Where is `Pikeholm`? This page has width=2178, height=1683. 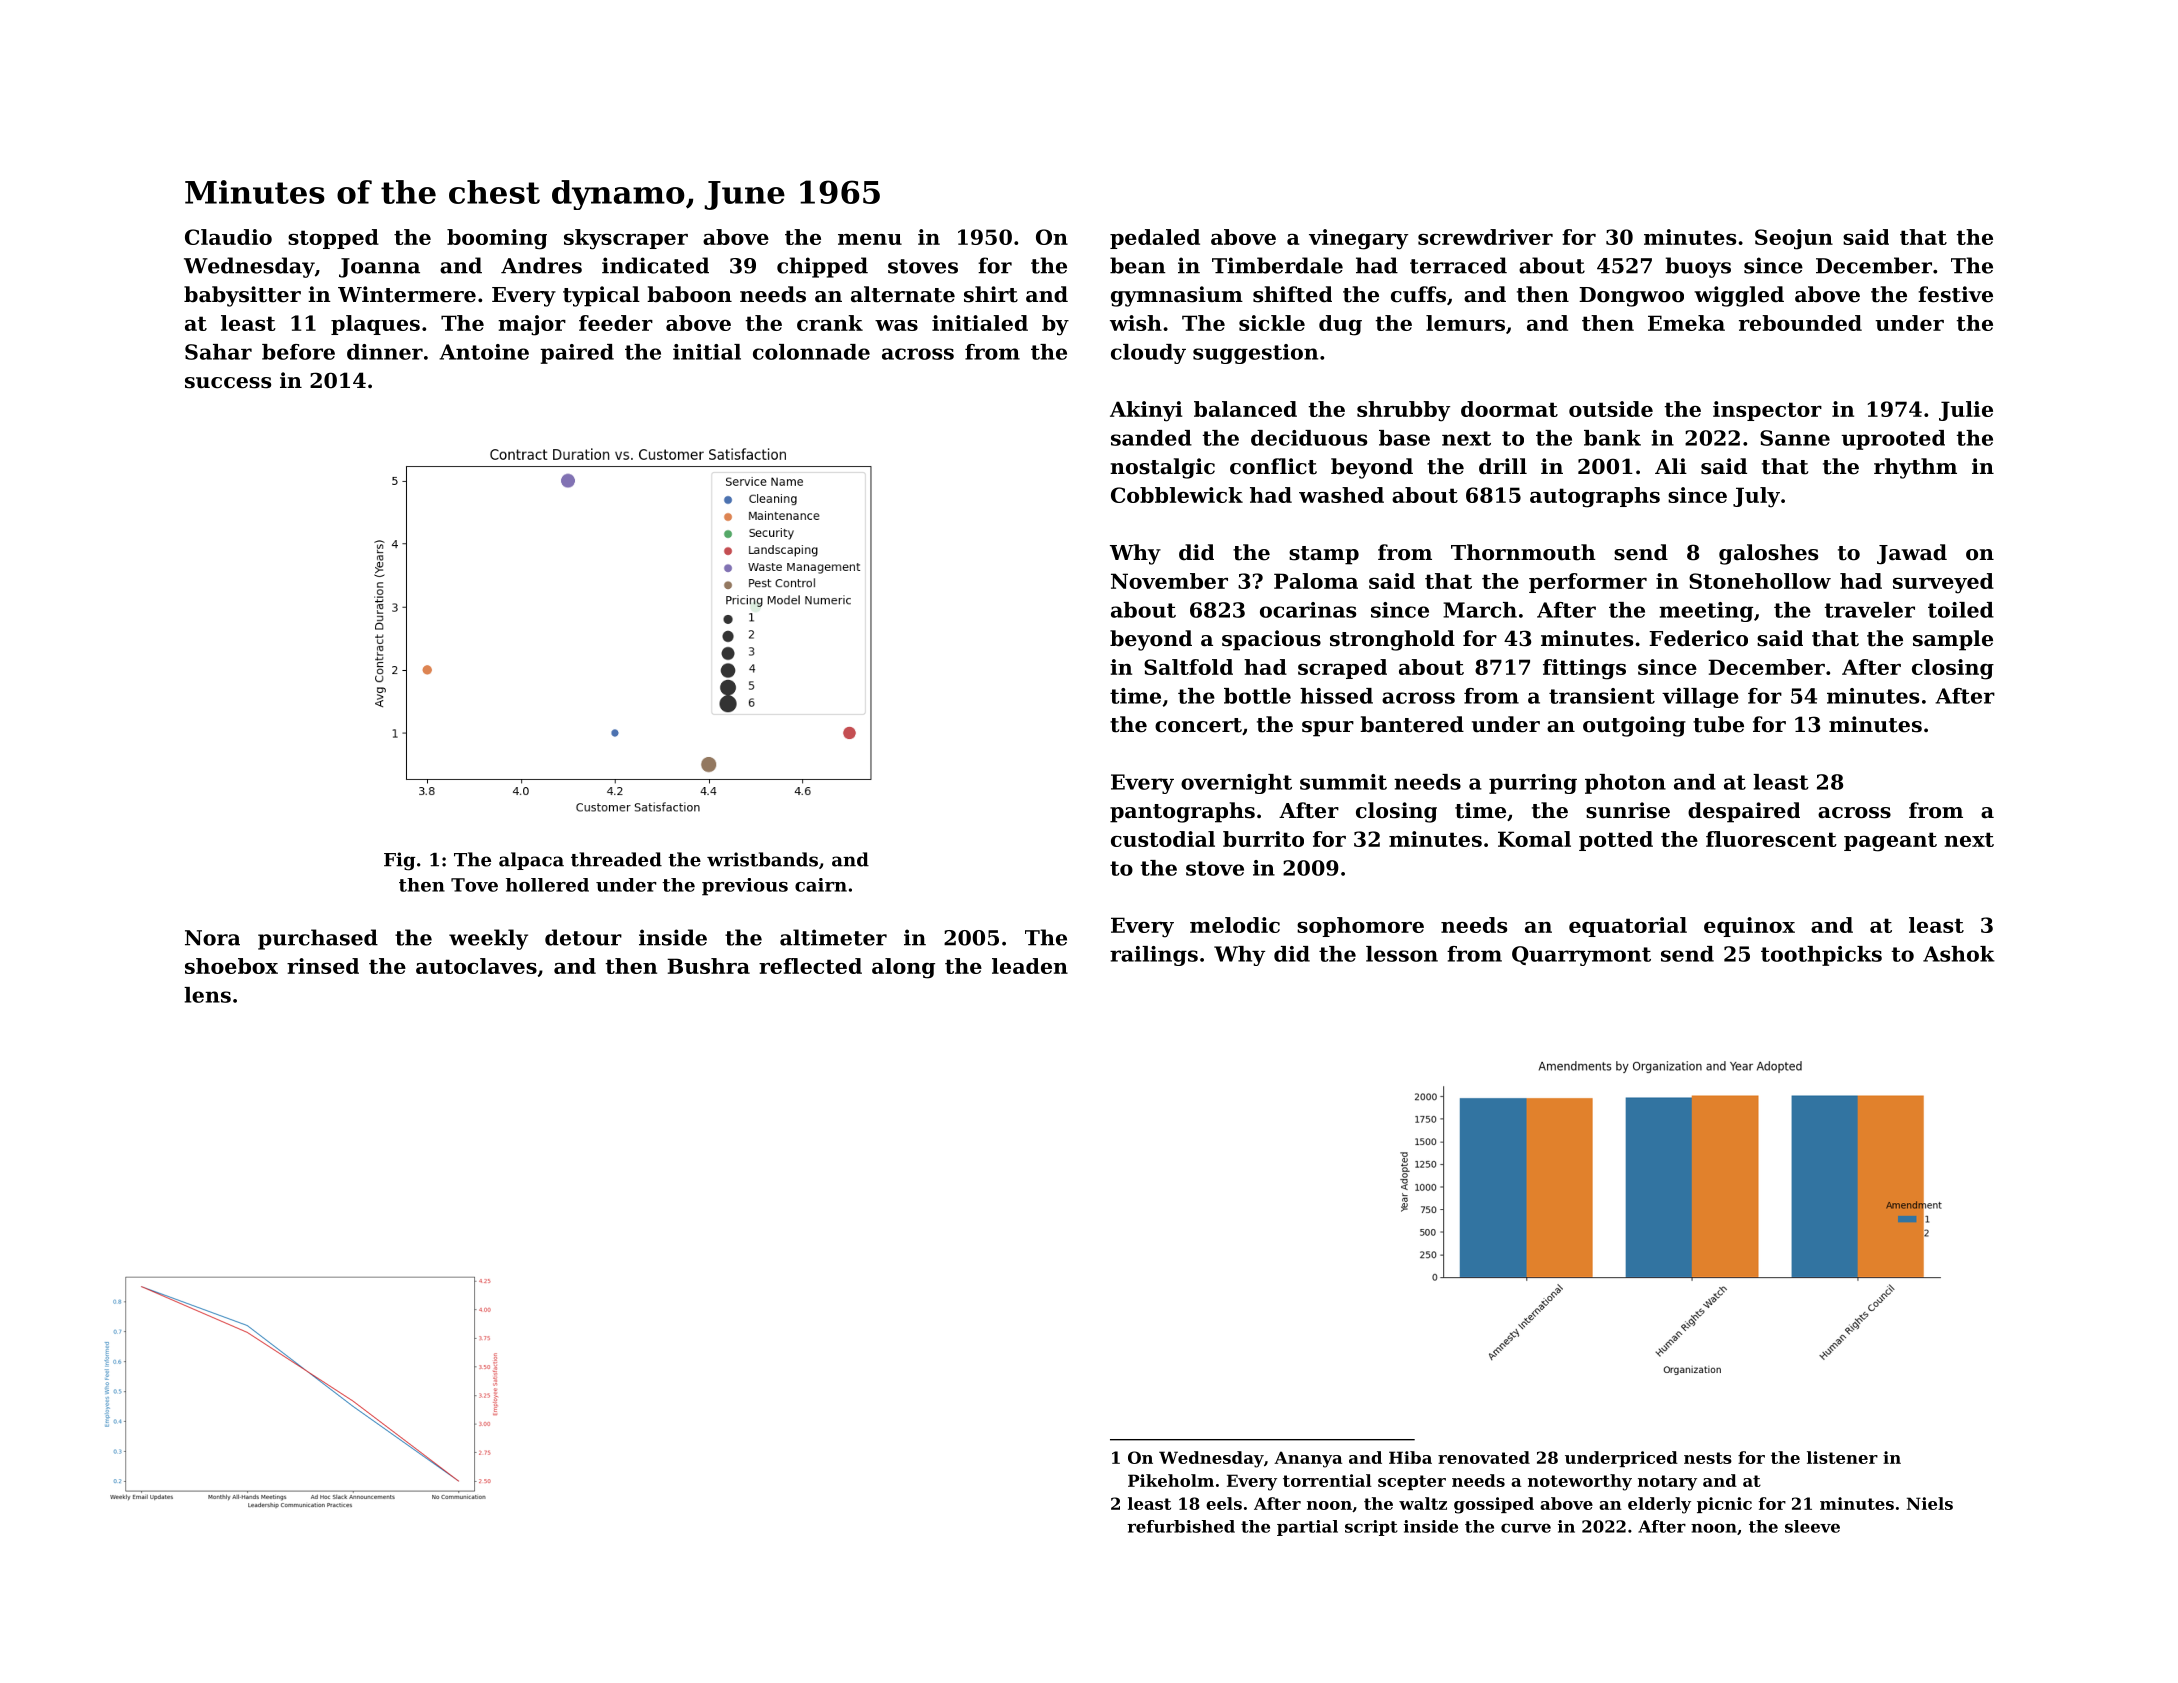 Pikeholm is located at coordinates (1171, 1480).
